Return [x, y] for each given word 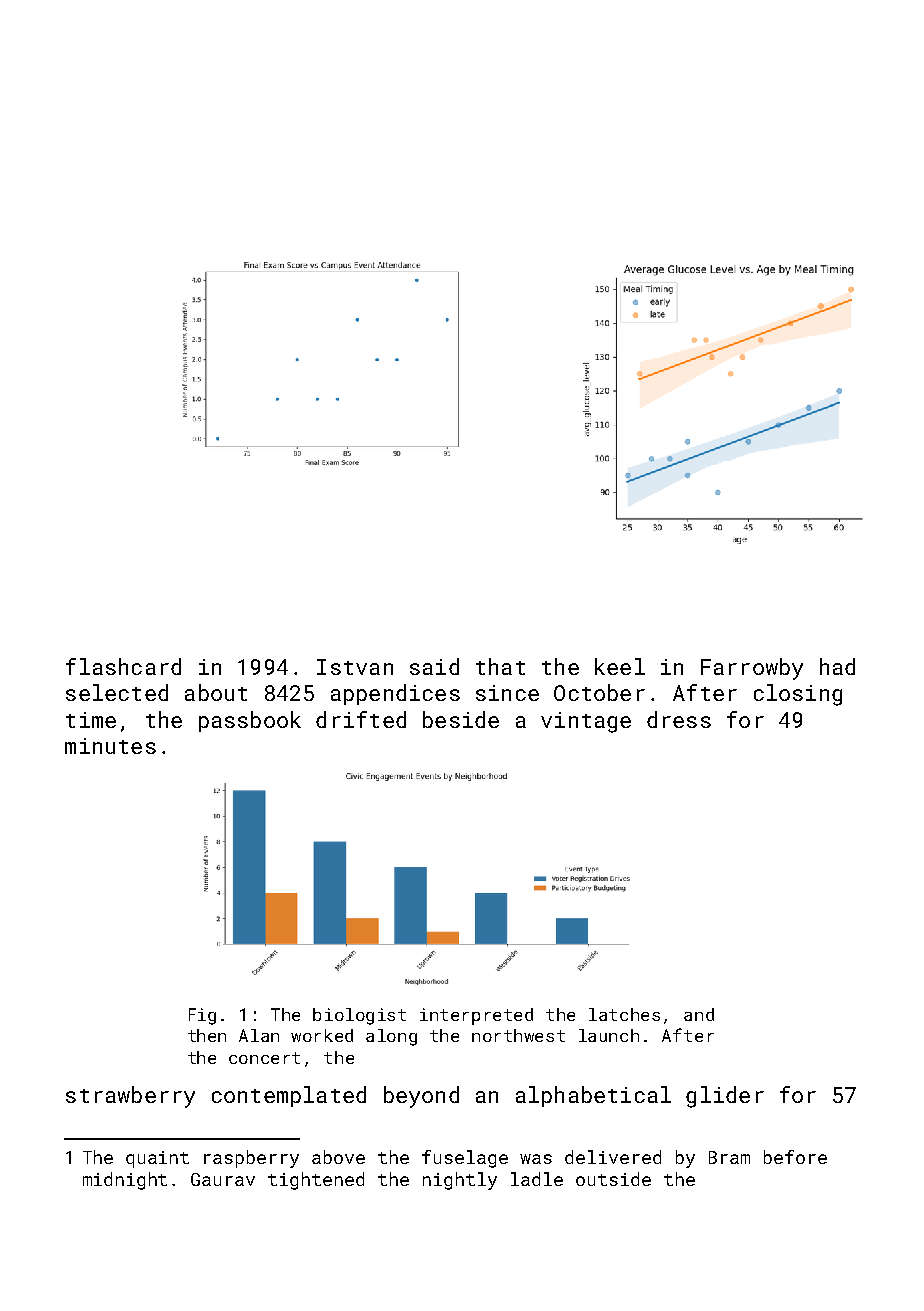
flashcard [123, 666]
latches [624, 1014]
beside [461, 719]
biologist [359, 1016]
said [434, 666]
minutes [110, 746]
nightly [460, 1181]
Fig [202, 1016]
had [837, 666]
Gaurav [223, 1179]
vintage [586, 722]
